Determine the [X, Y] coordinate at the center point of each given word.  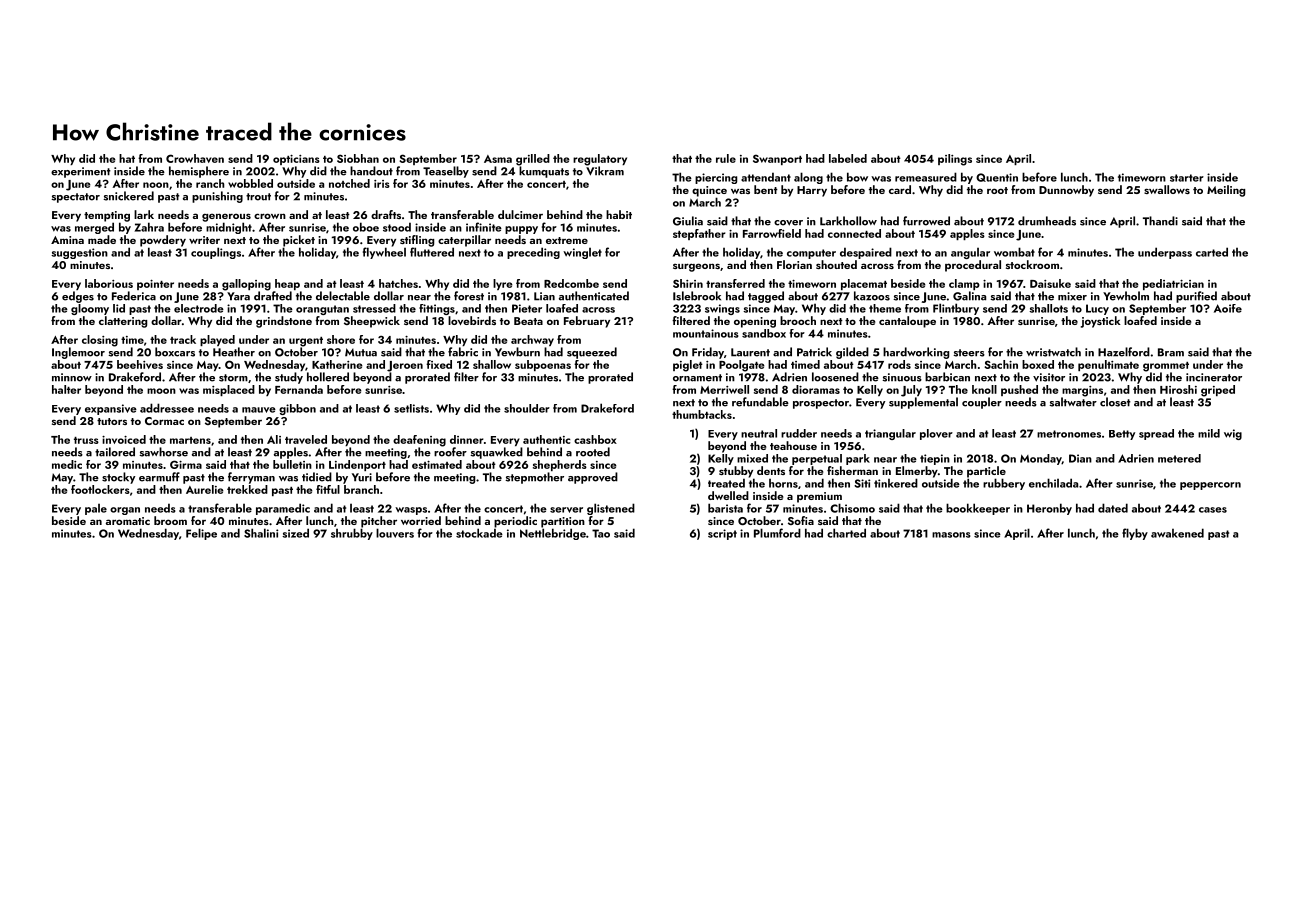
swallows [1167, 189]
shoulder [527, 408]
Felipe [201, 534]
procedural [973, 266]
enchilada [1053, 483]
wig [1233, 434]
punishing [217, 197]
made [102, 239]
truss [86, 440]
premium [819, 497]
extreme [567, 240]
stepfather [699, 234]
